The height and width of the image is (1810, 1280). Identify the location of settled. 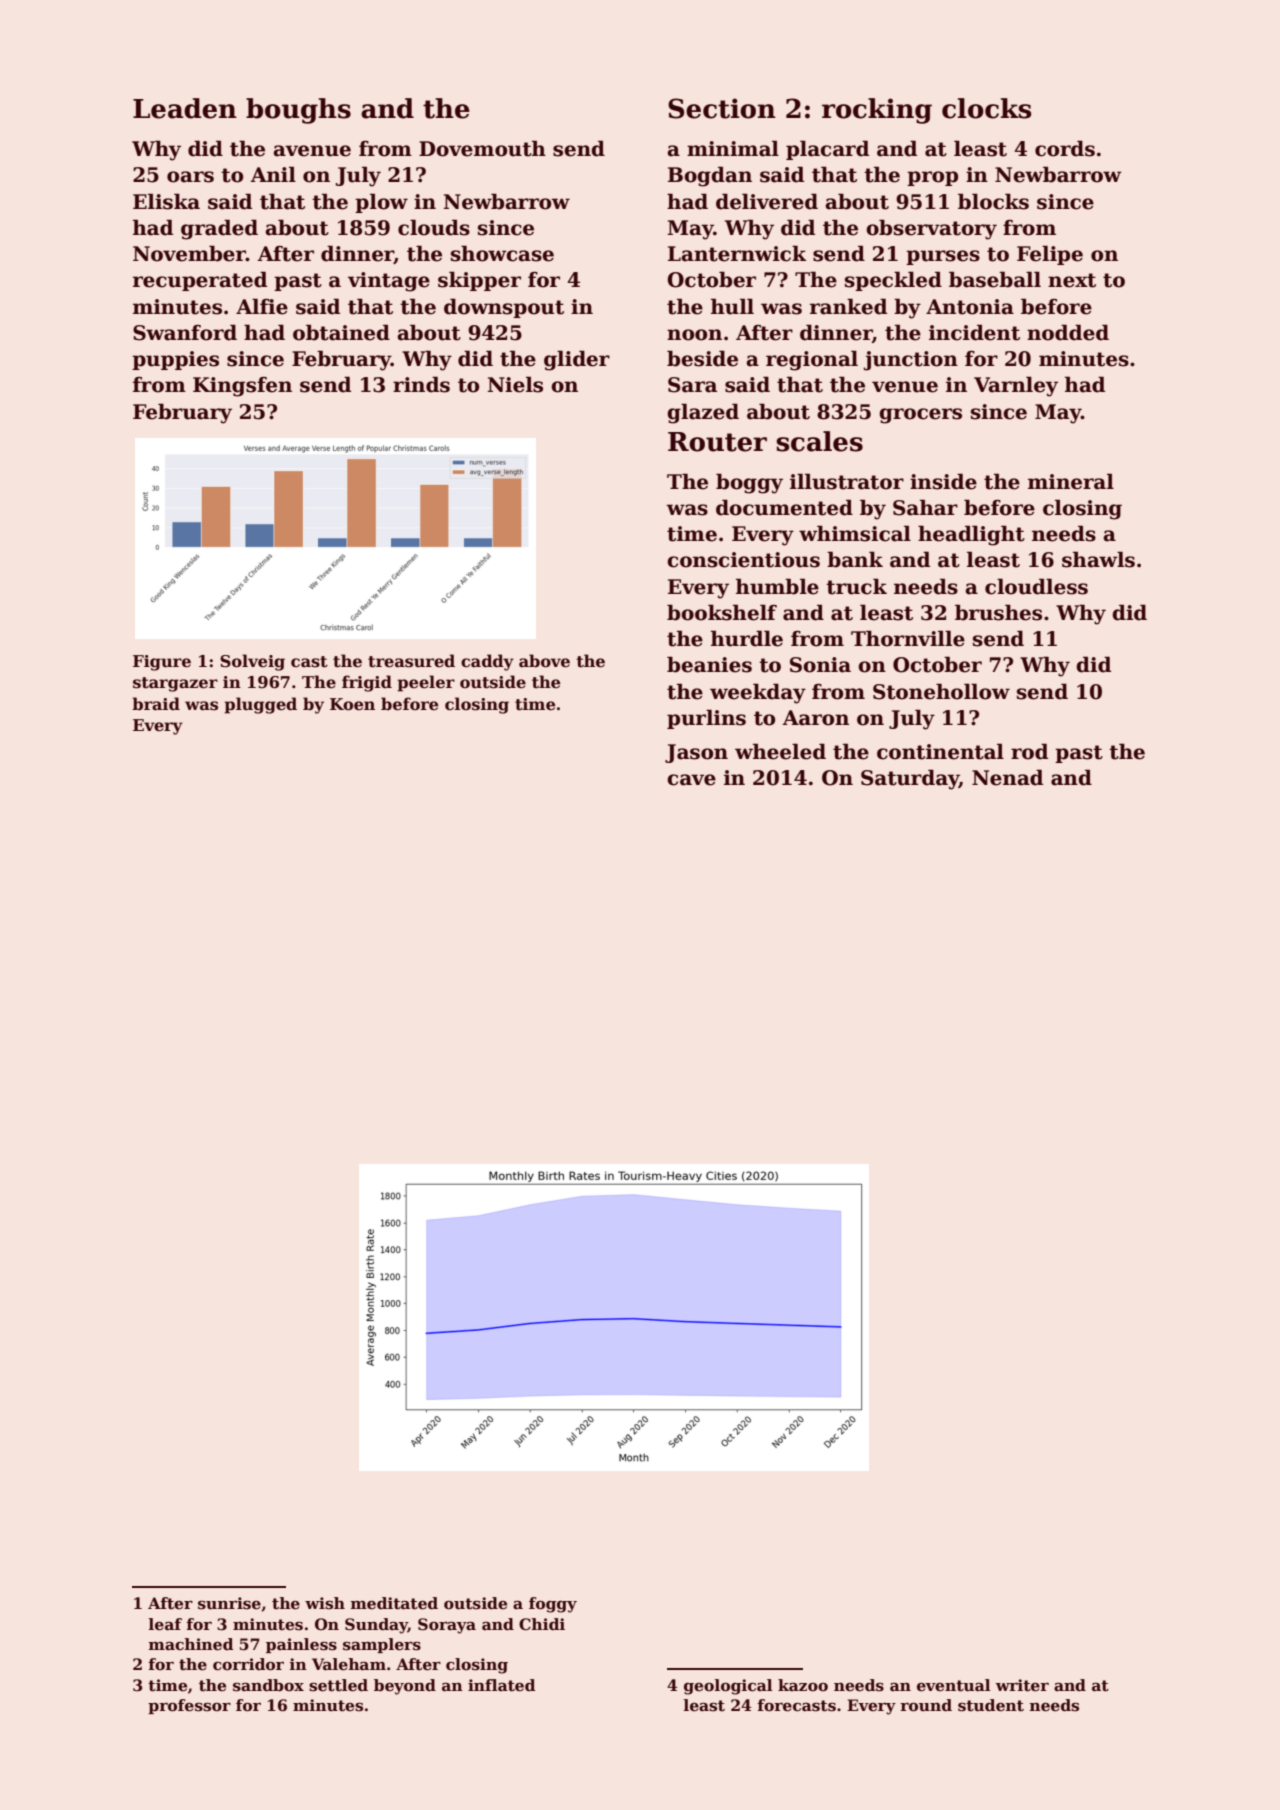
(338, 1685).
